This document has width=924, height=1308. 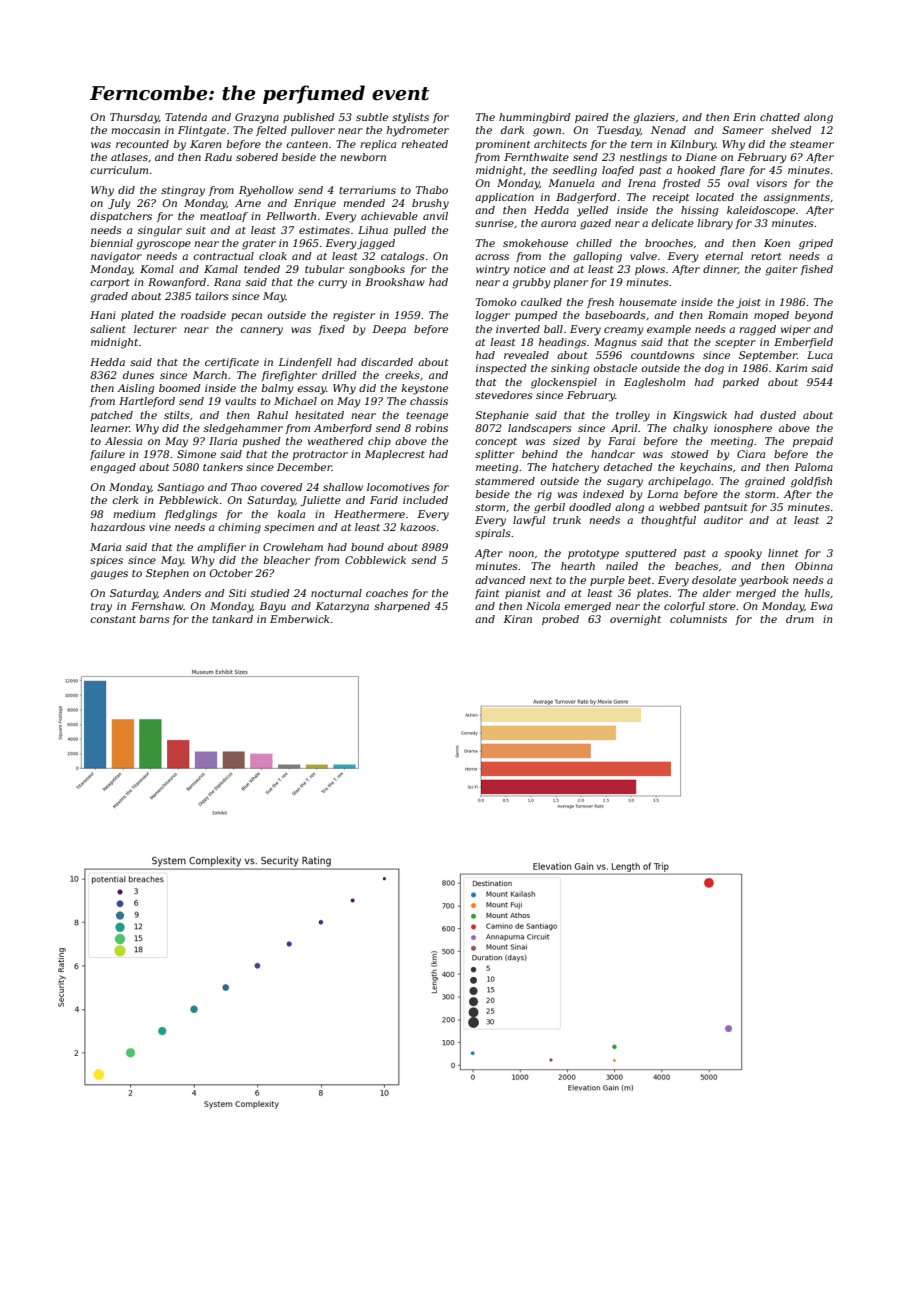 I want to click on wintry, so click(x=493, y=270).
